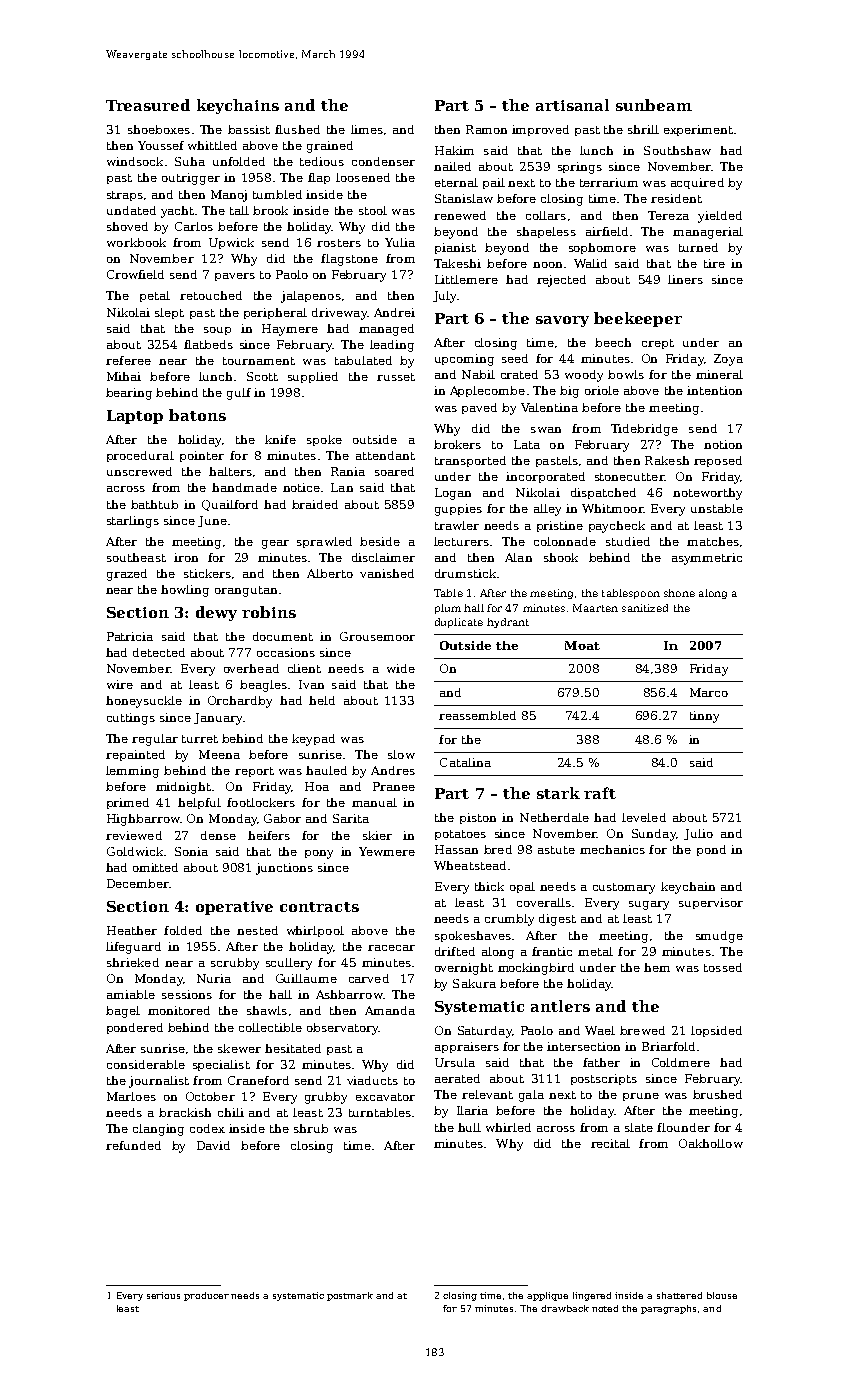 The width and height of the screenshot is (849, 1400). I want to click on sunbeam, so click(654, 105).
